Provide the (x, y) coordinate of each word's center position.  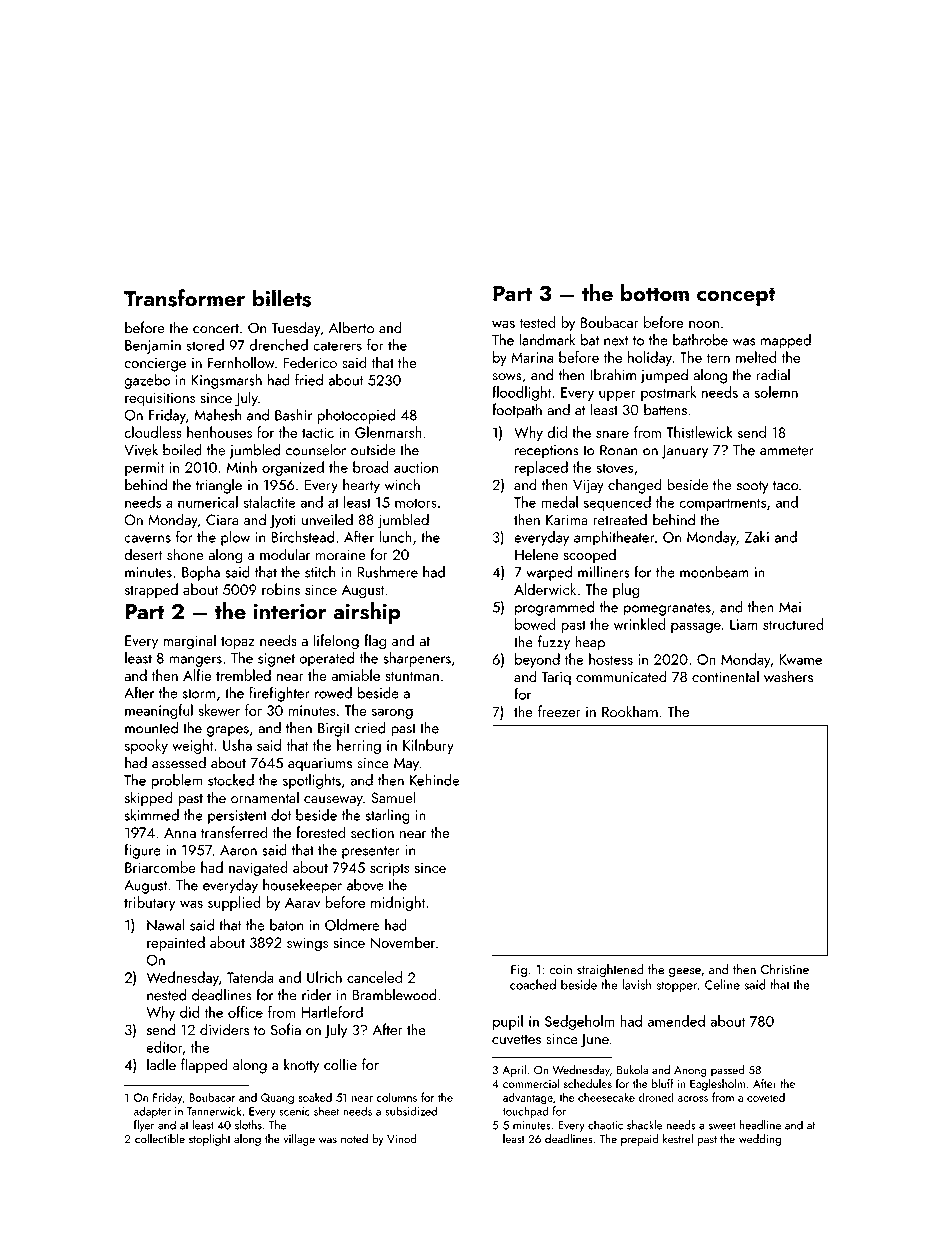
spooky (146, 746)
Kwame (800, 659)
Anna (180, 833)
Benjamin (153, 347)
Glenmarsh (388, 432)
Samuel (393, 797)
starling (388, 816)
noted (354, 1139)
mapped (786, 341)
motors (416, 503)
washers (788, 676)
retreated (620, 519)
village (299, 1140)
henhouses (219, 432)
